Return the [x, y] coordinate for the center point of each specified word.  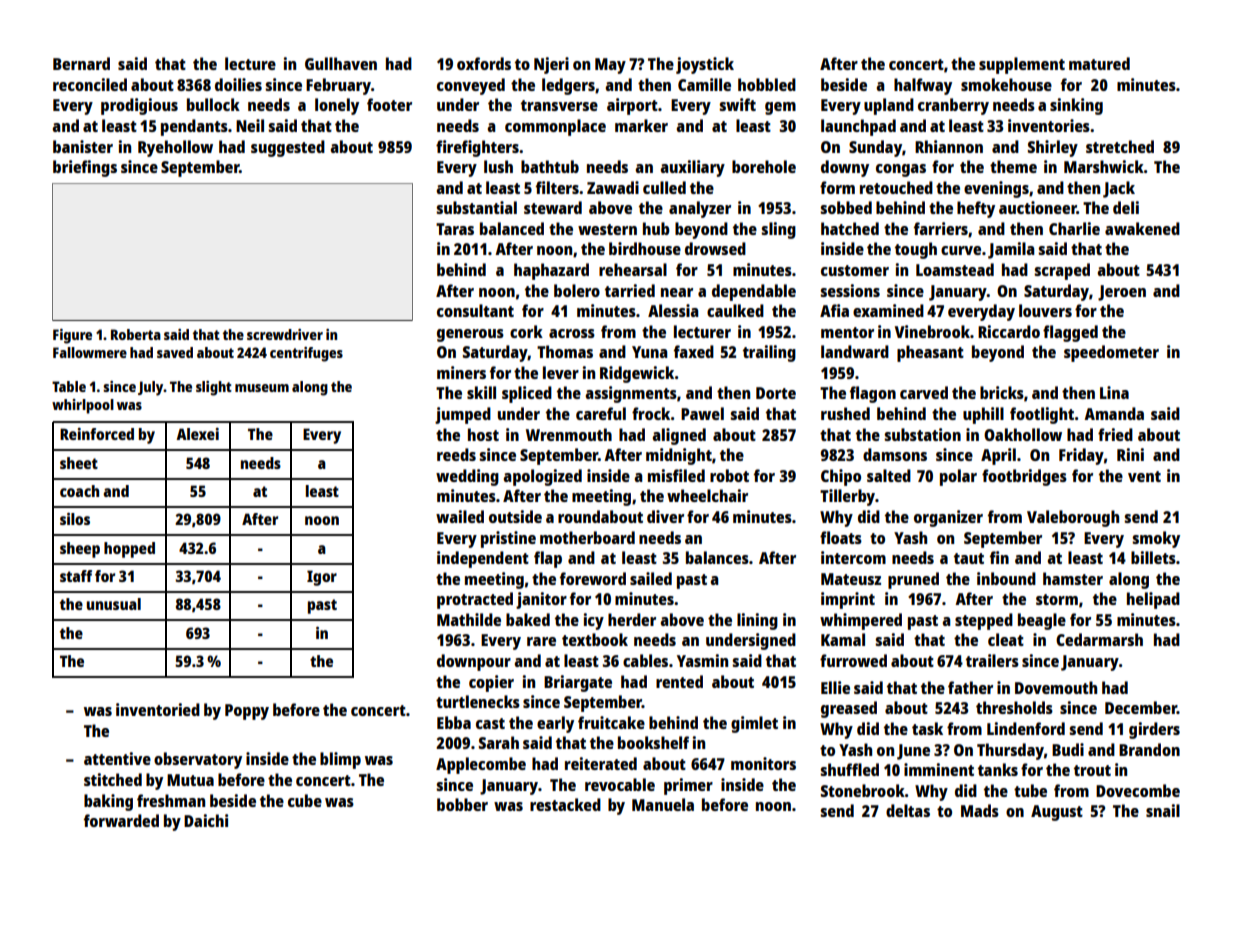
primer [688, 786]
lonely [337, 106]
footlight [1042, 415]
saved [175, 352]
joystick [705, 65]
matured [1099, 63]
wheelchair [707, 495]
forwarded [121, 820]
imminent [939, 769]
